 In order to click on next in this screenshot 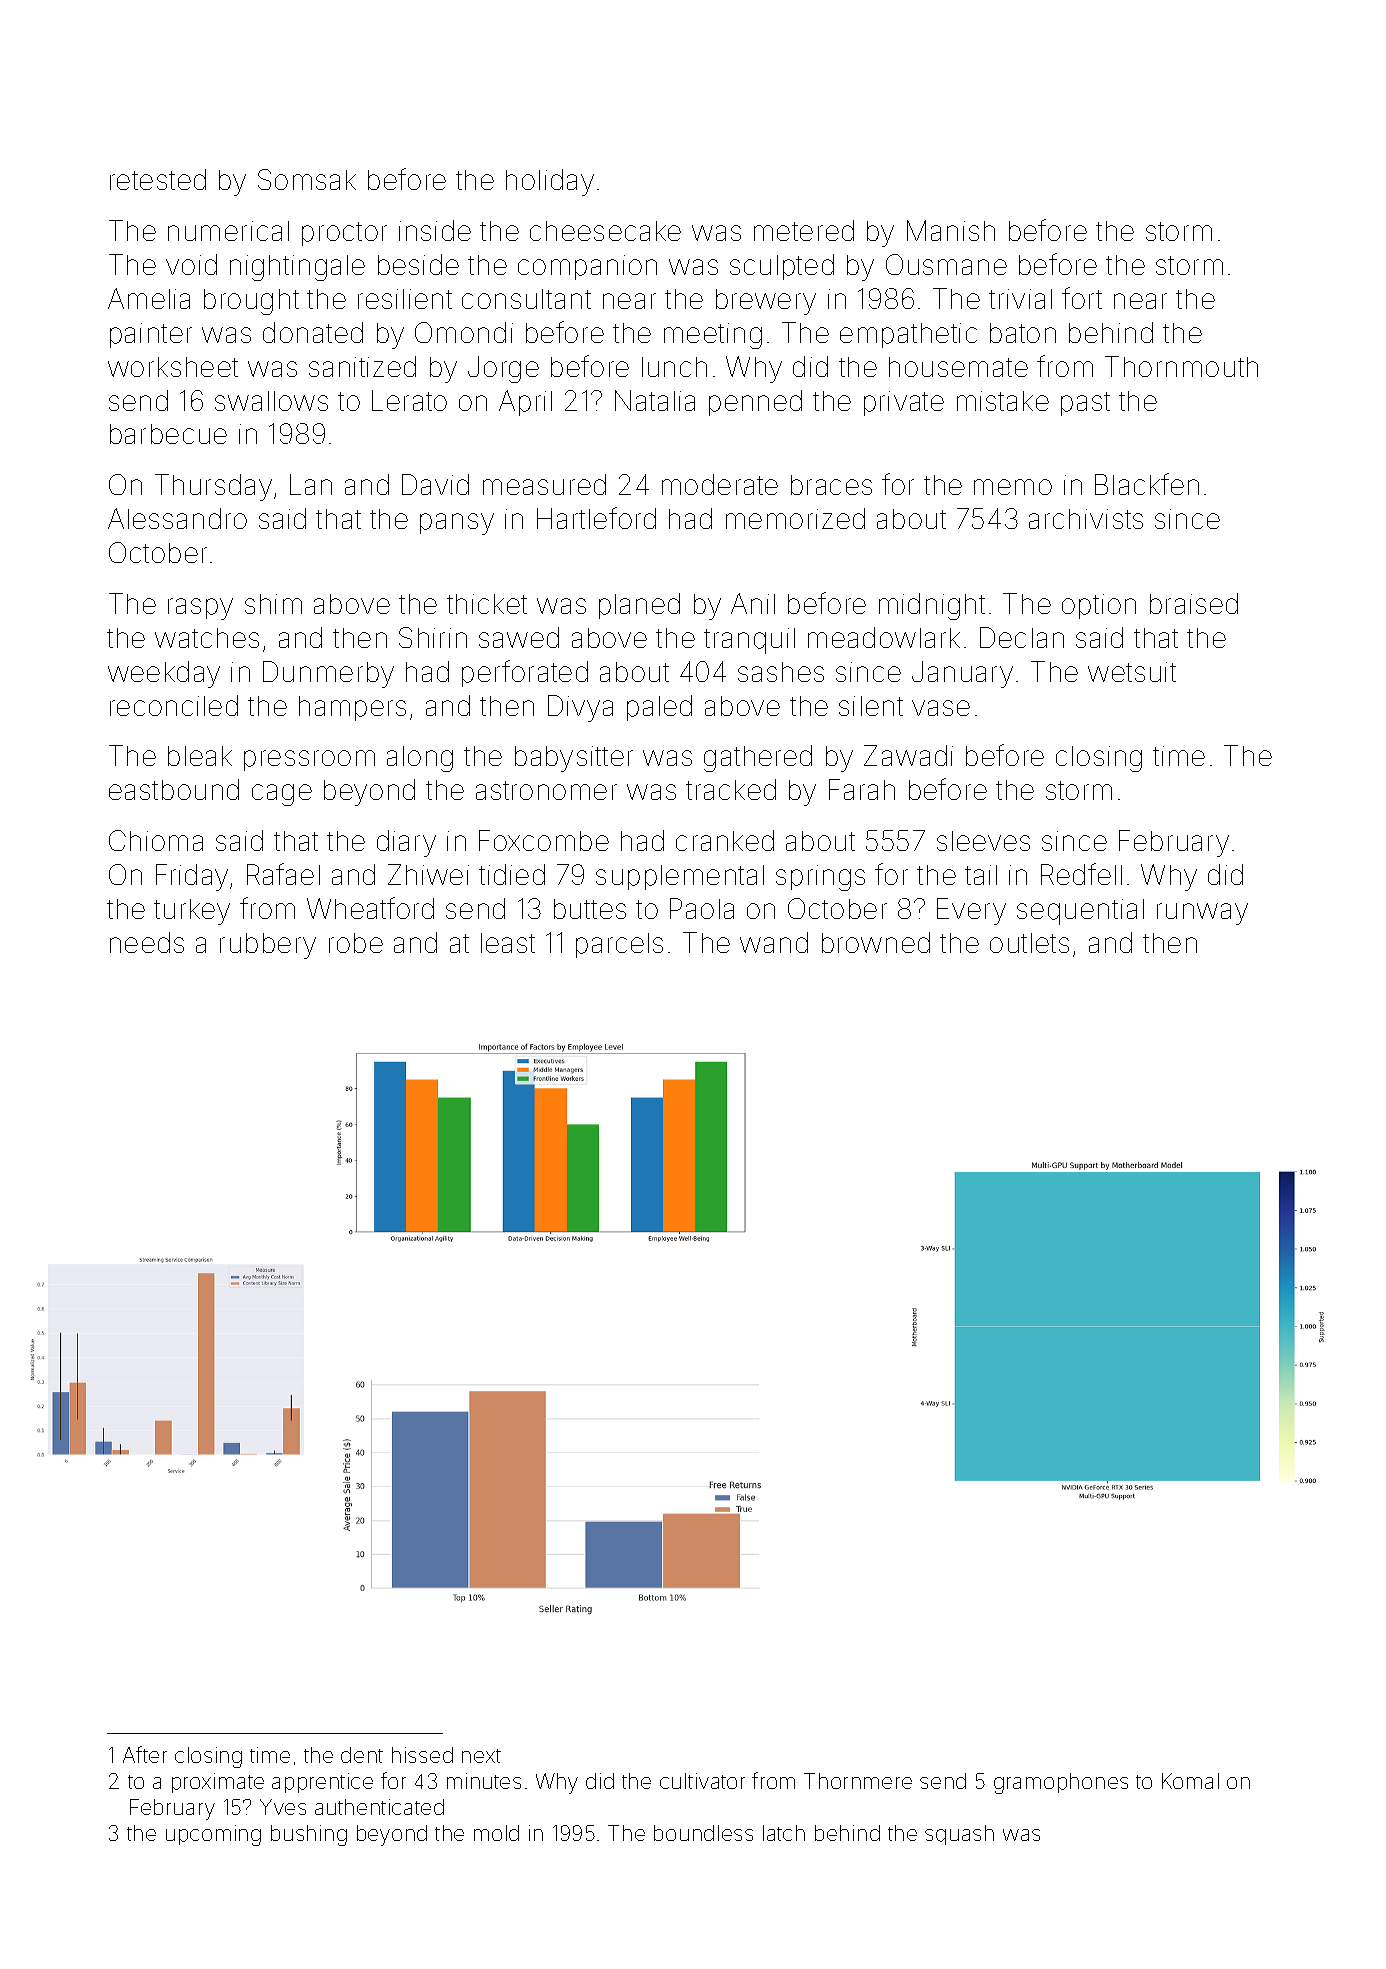, I will do `click(481, 1756)`.
